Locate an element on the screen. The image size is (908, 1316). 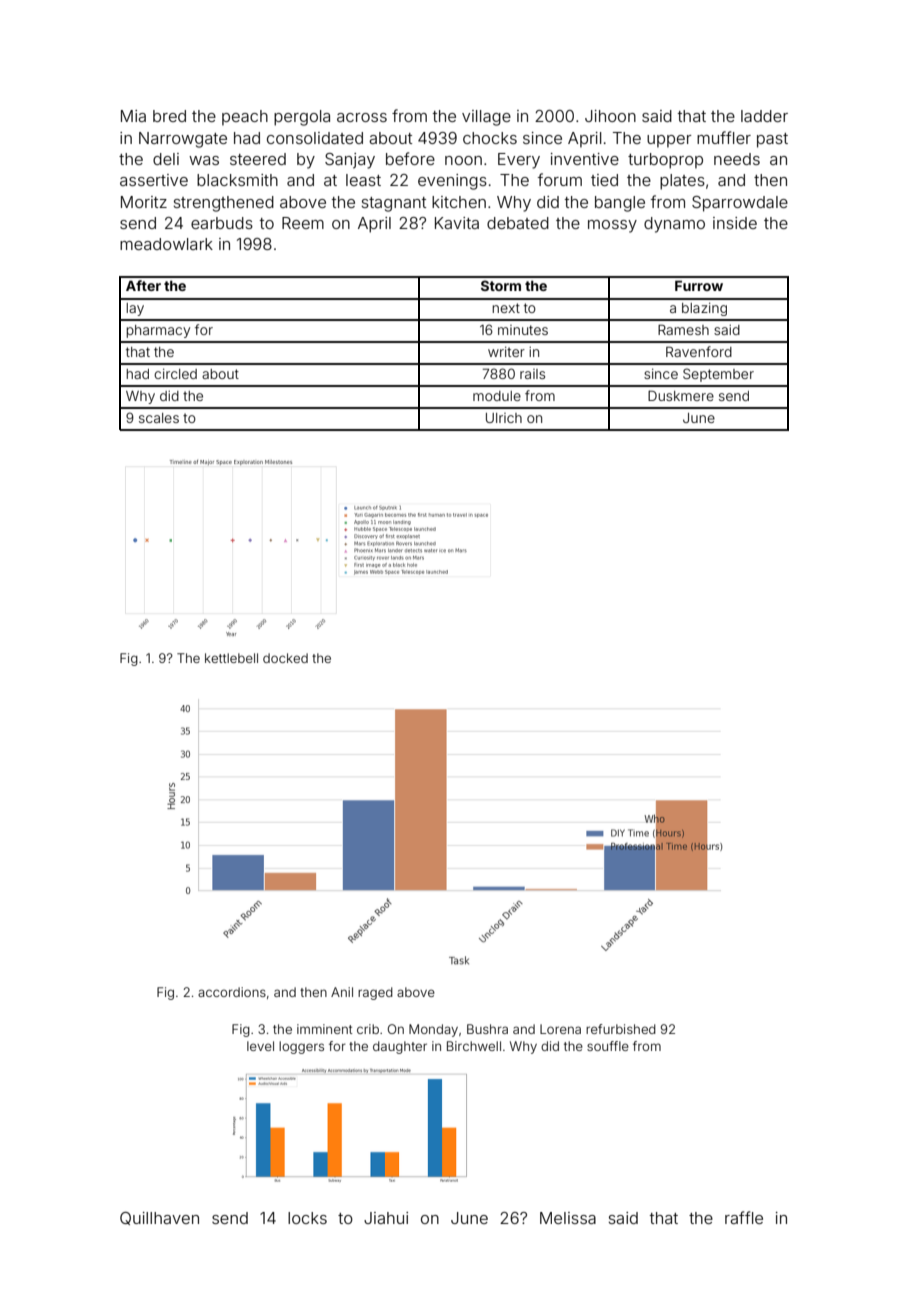
locks is located at coordinates (307, 1218).
